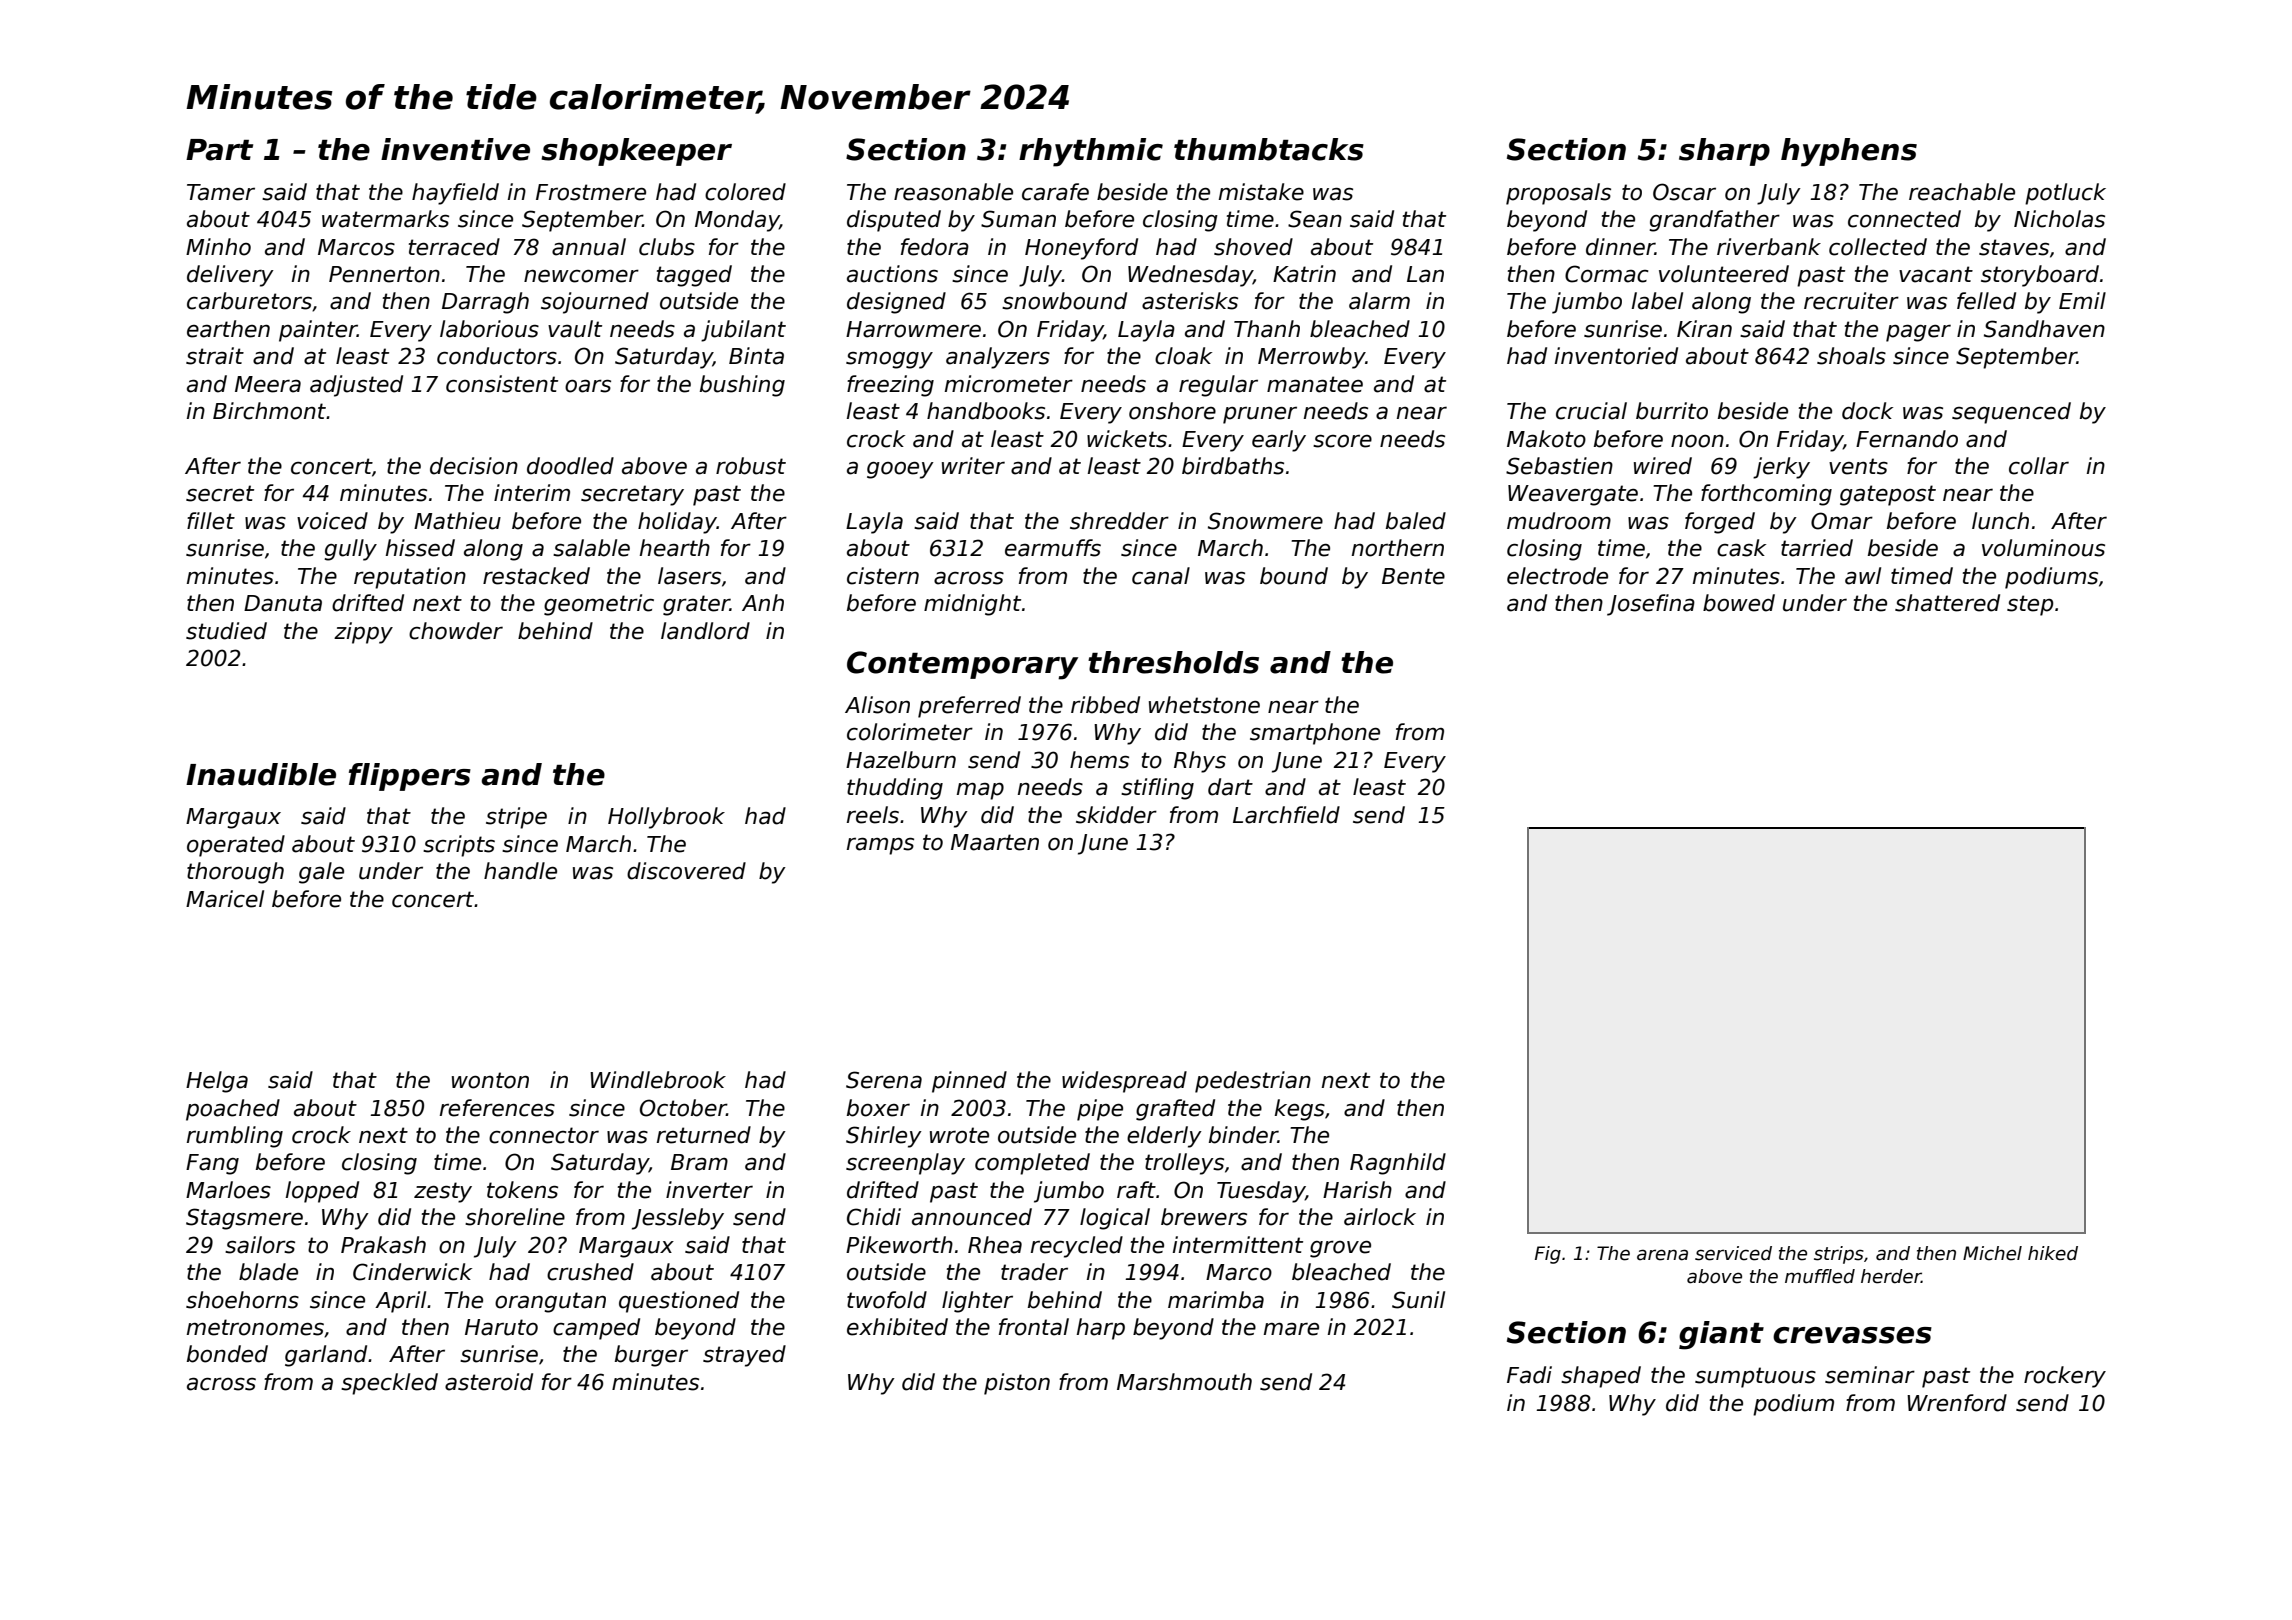  I want to click on bonded, so click(227, 1354).
